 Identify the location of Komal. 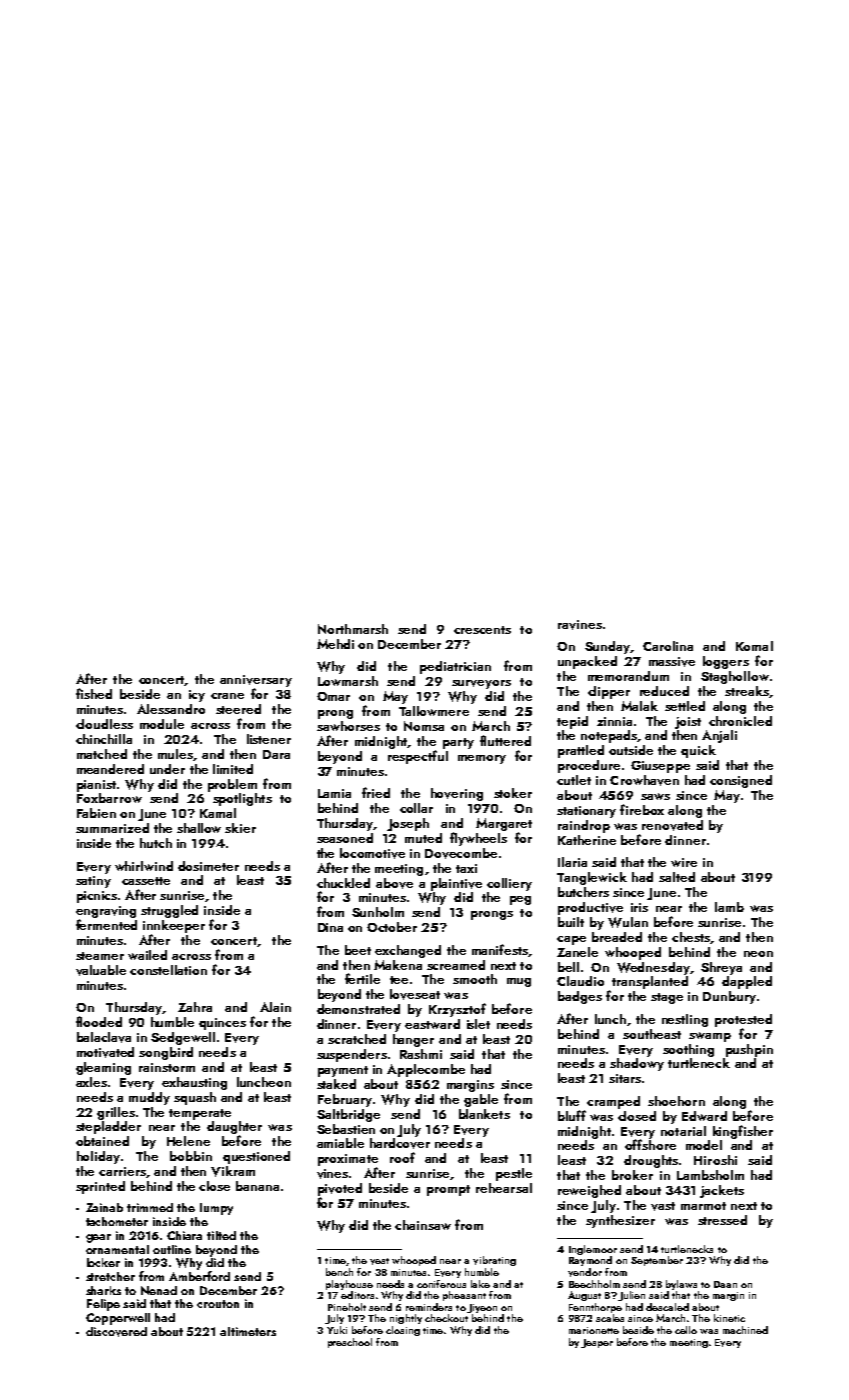
(754, 646).
